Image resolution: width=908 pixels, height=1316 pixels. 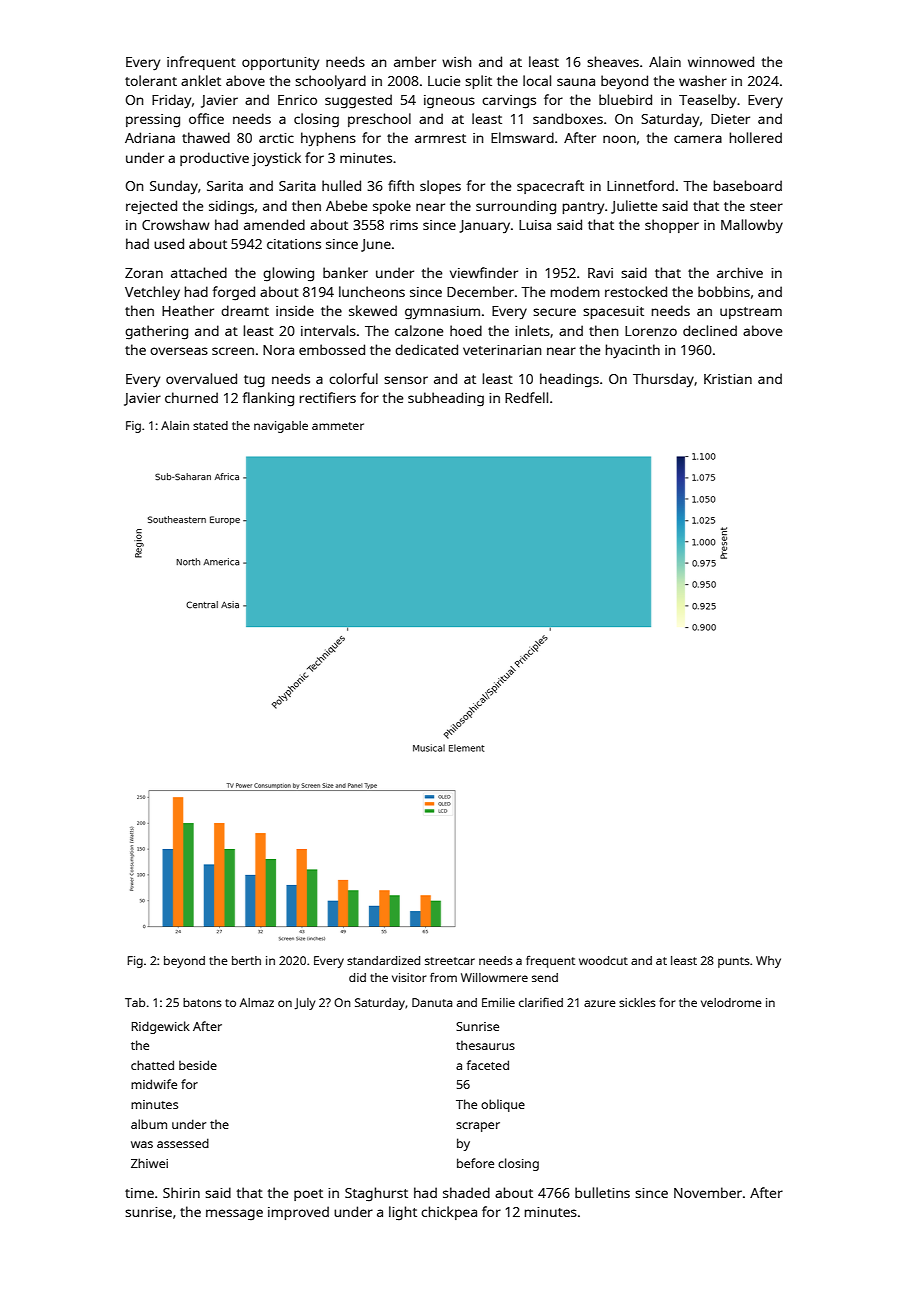 I want to click on Enrico, so click(x=297, y=100).
